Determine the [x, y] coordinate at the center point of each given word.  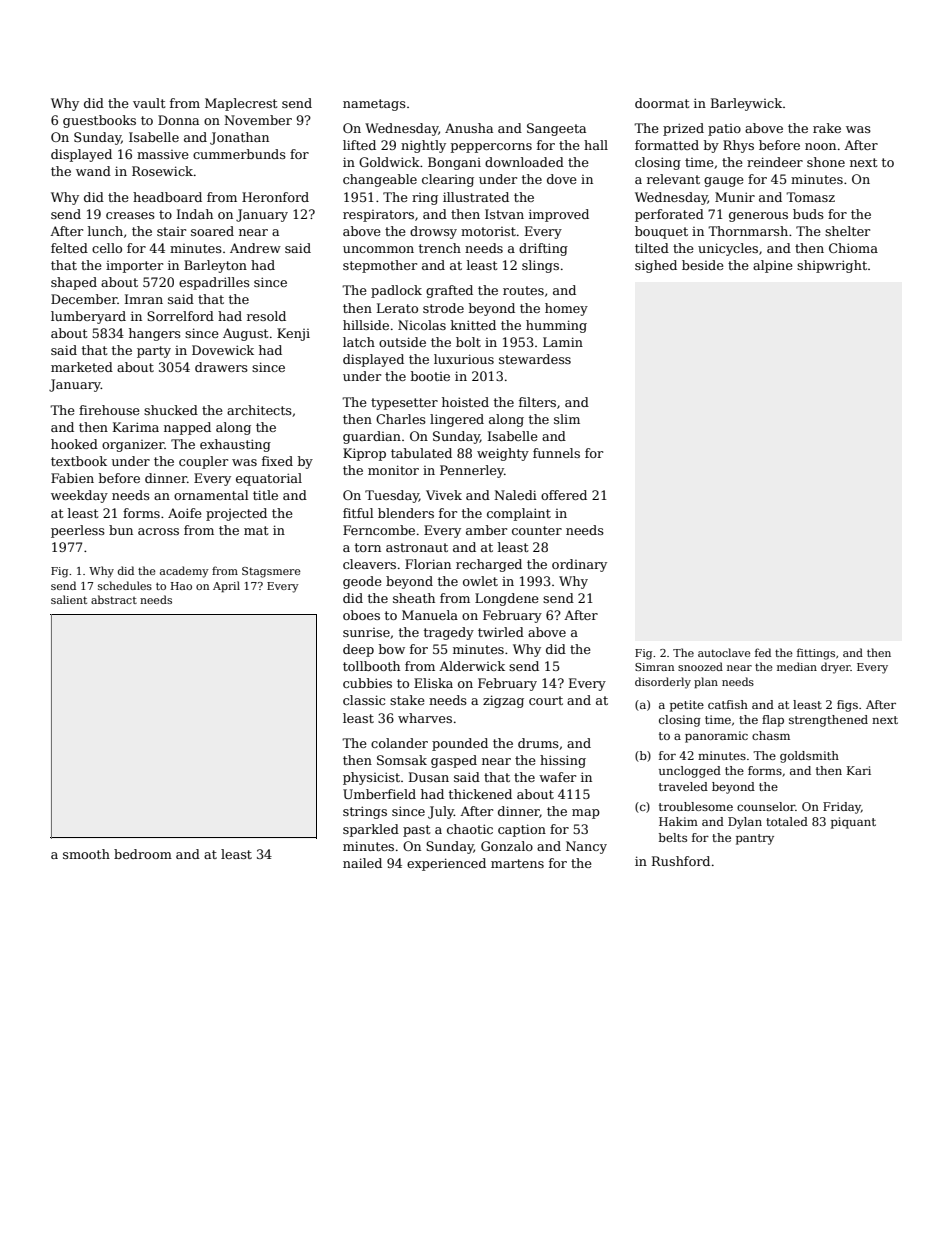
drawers [221, 367]
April [226, 587]
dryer [836, 668]
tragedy [449, 633]
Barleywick [746, 104]
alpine [773, 266]
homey [566, 309]
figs [847, 706]
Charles [401, 419]
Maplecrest [241, 104]
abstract [114, 599]
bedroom [143, 854]
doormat [662, 103]
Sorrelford [180, 316]
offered [564, 495]
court [546, 700]
